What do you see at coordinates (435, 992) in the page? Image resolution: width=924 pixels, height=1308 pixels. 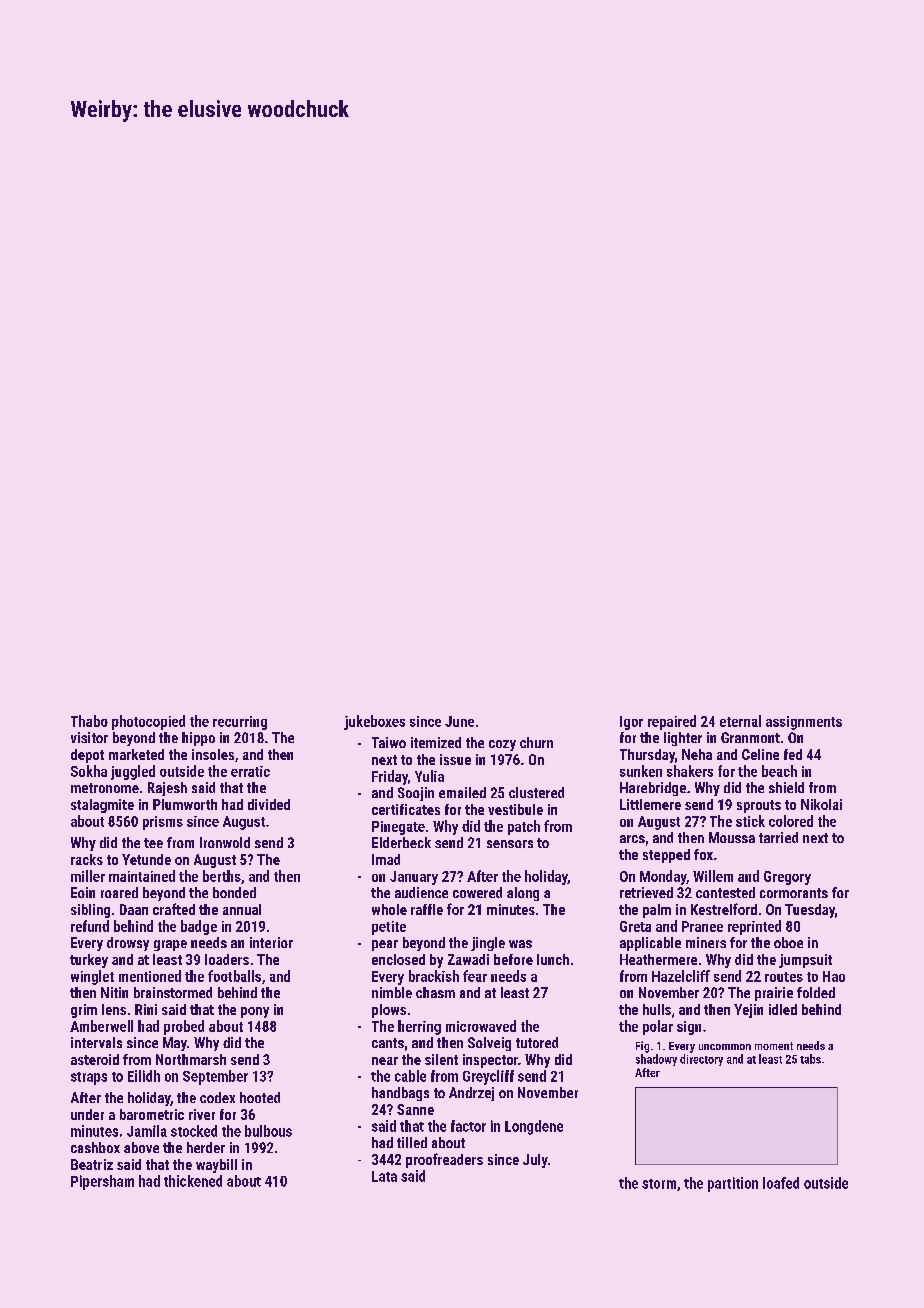 I see `chasm` at bounding box center [435, 992].
